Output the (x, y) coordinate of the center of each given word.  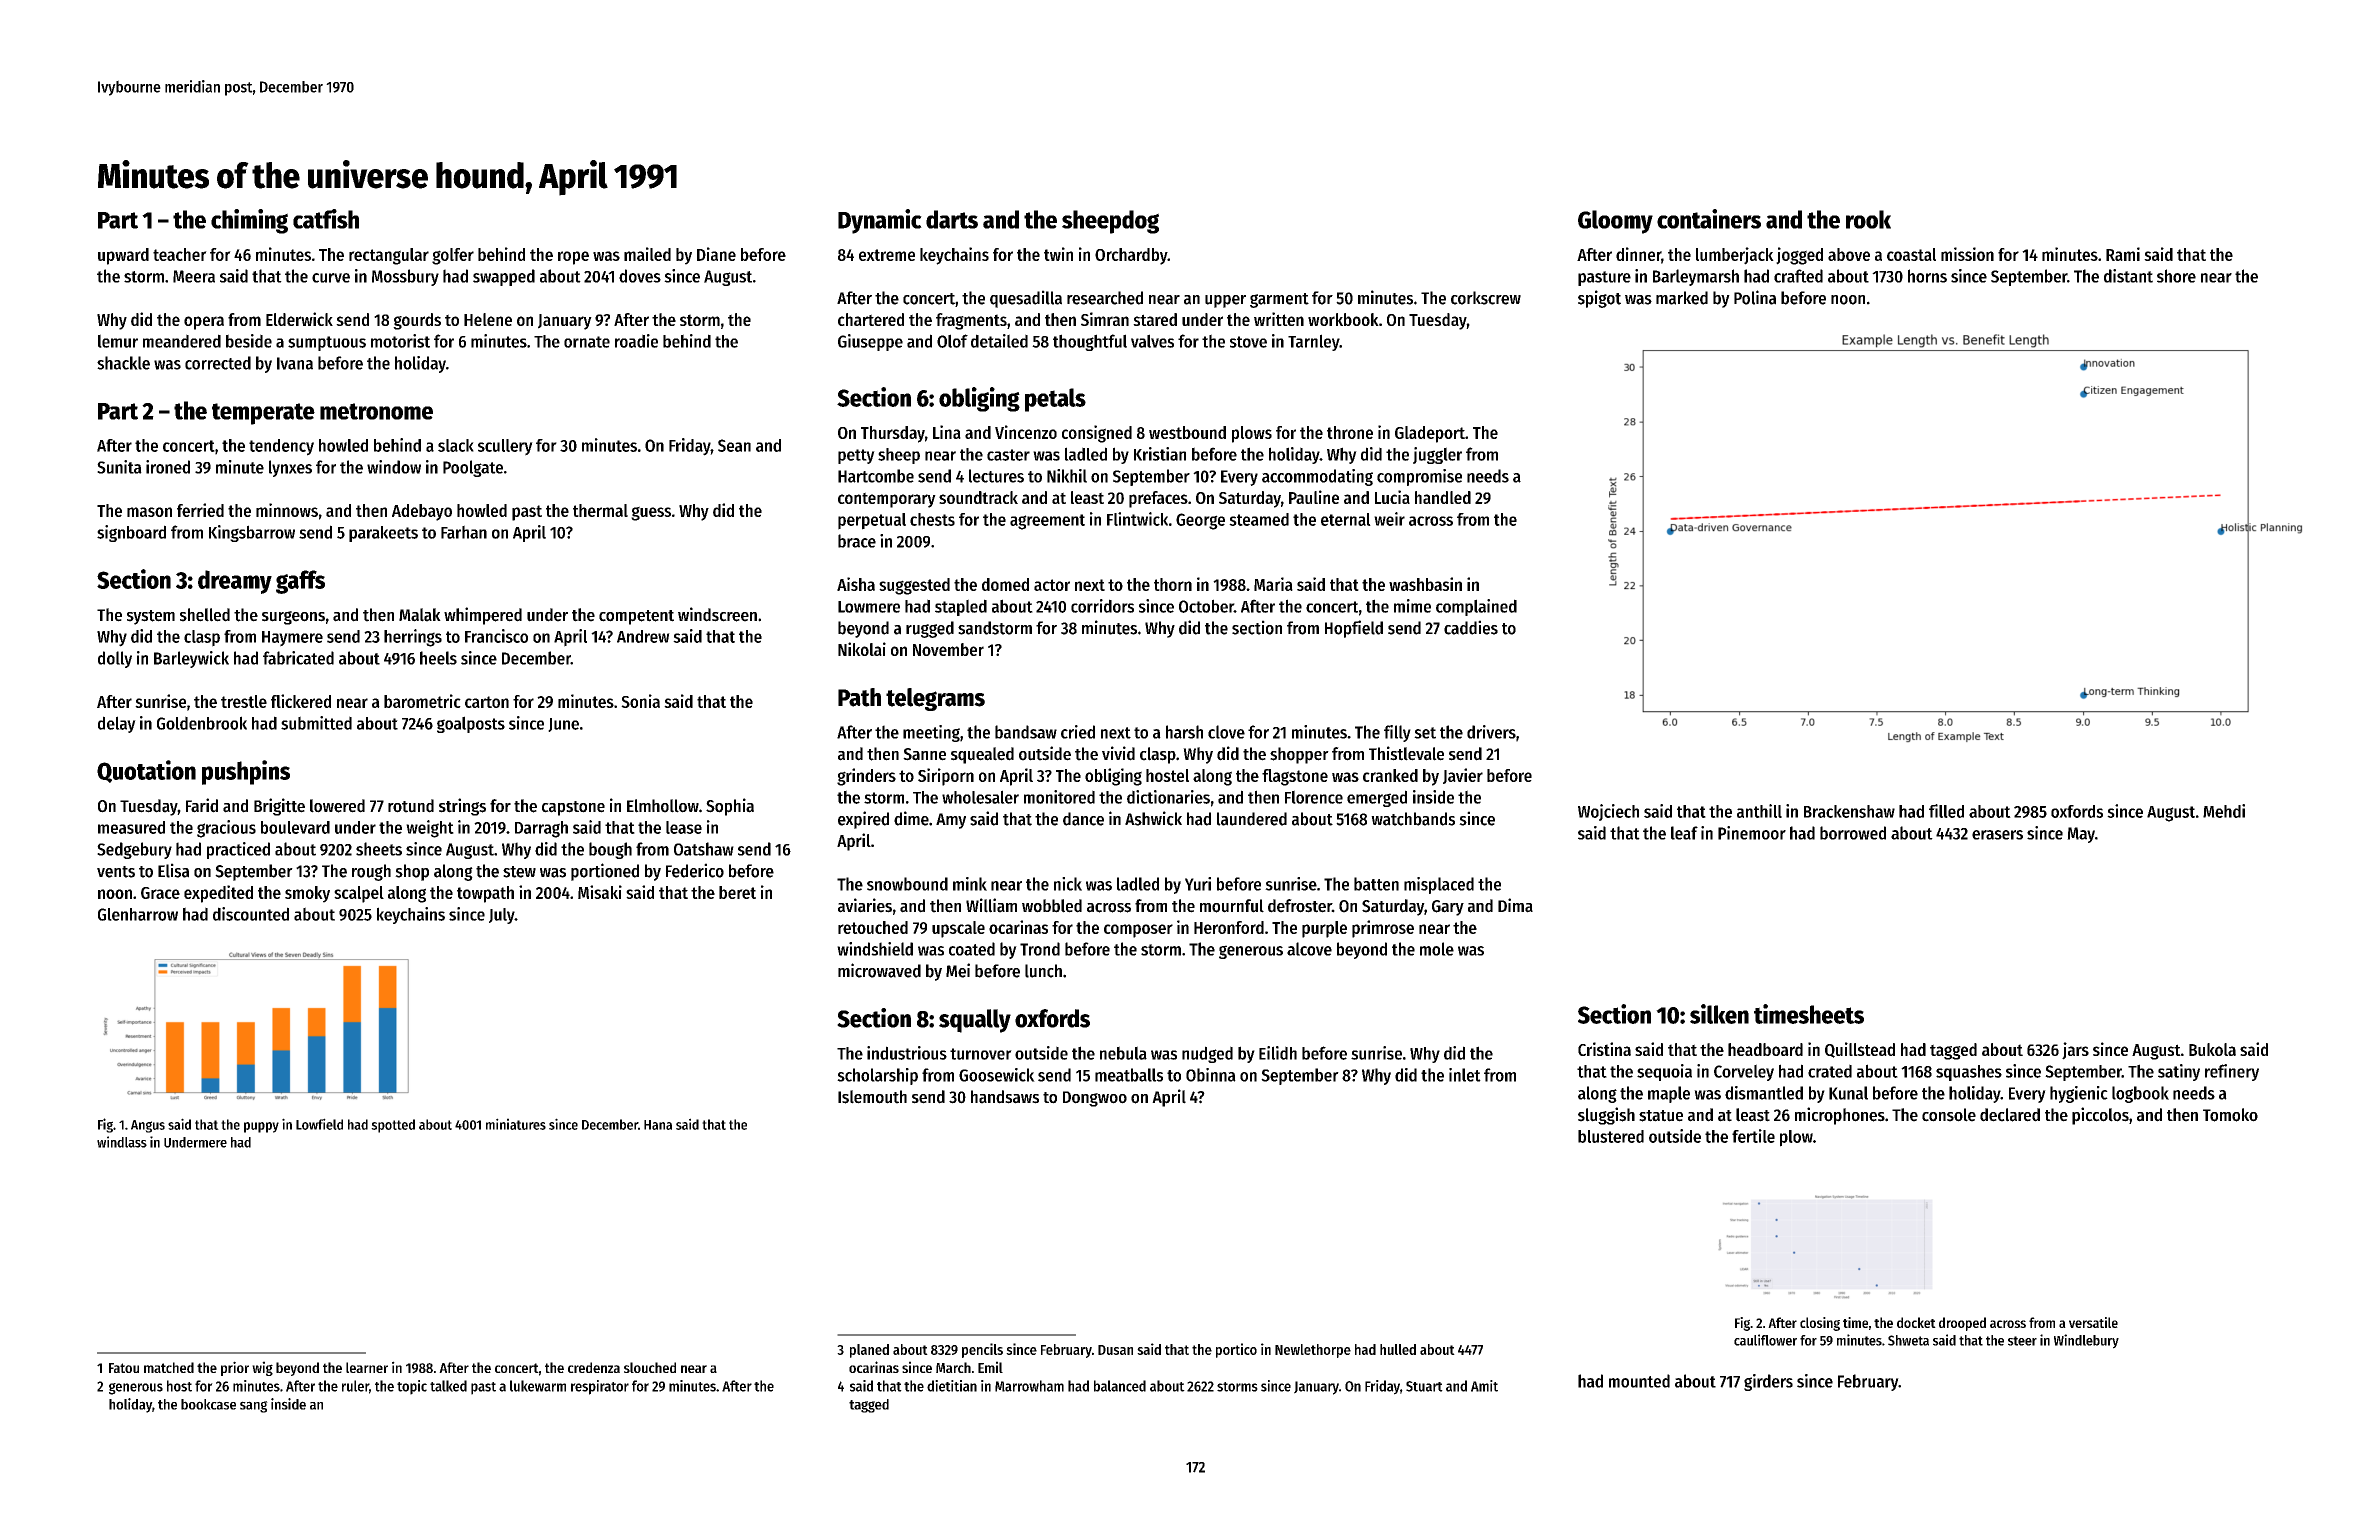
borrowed (1853, 833)
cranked (1390, 775)
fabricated (298, 658)
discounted (251, 914)
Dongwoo (1095, 1099)
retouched (873, 927)
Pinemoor (1752, 833)
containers (1709, 219)
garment (1279, 300)
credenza (594, 1367)
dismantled (1764, 1093)
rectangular (389, 256)
